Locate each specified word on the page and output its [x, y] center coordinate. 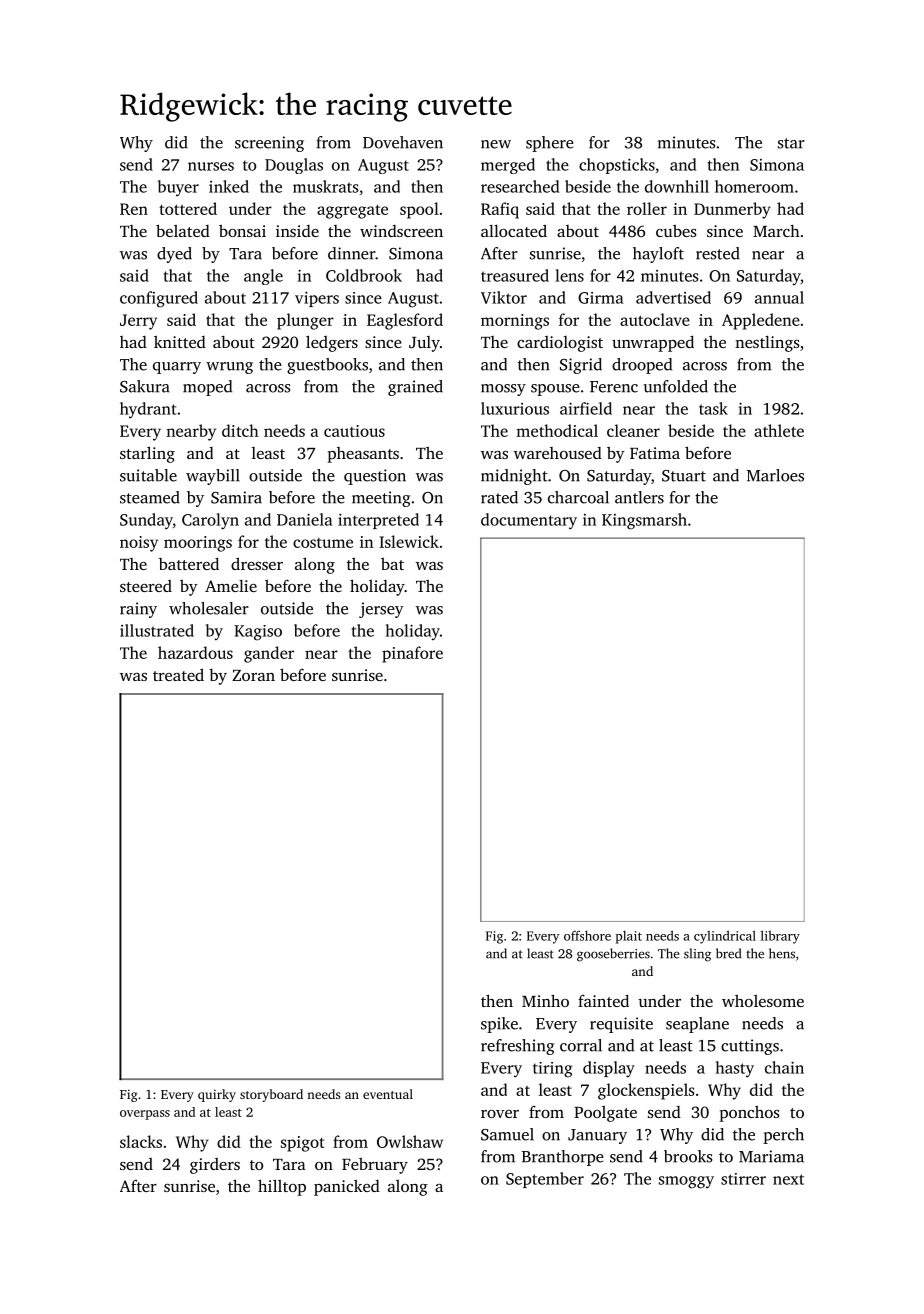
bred [728, 953]
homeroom [754, 186]
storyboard [271, 1095]
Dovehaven [403, 142]
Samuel [507, 1134]
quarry [177, 368]
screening [269, 144]
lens [569, 275]
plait [629, 937]
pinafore [412, 654]
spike [499, 1025]
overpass [145, 1115]
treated [178, 674]
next [788, 1179]
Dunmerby [732, 210]
